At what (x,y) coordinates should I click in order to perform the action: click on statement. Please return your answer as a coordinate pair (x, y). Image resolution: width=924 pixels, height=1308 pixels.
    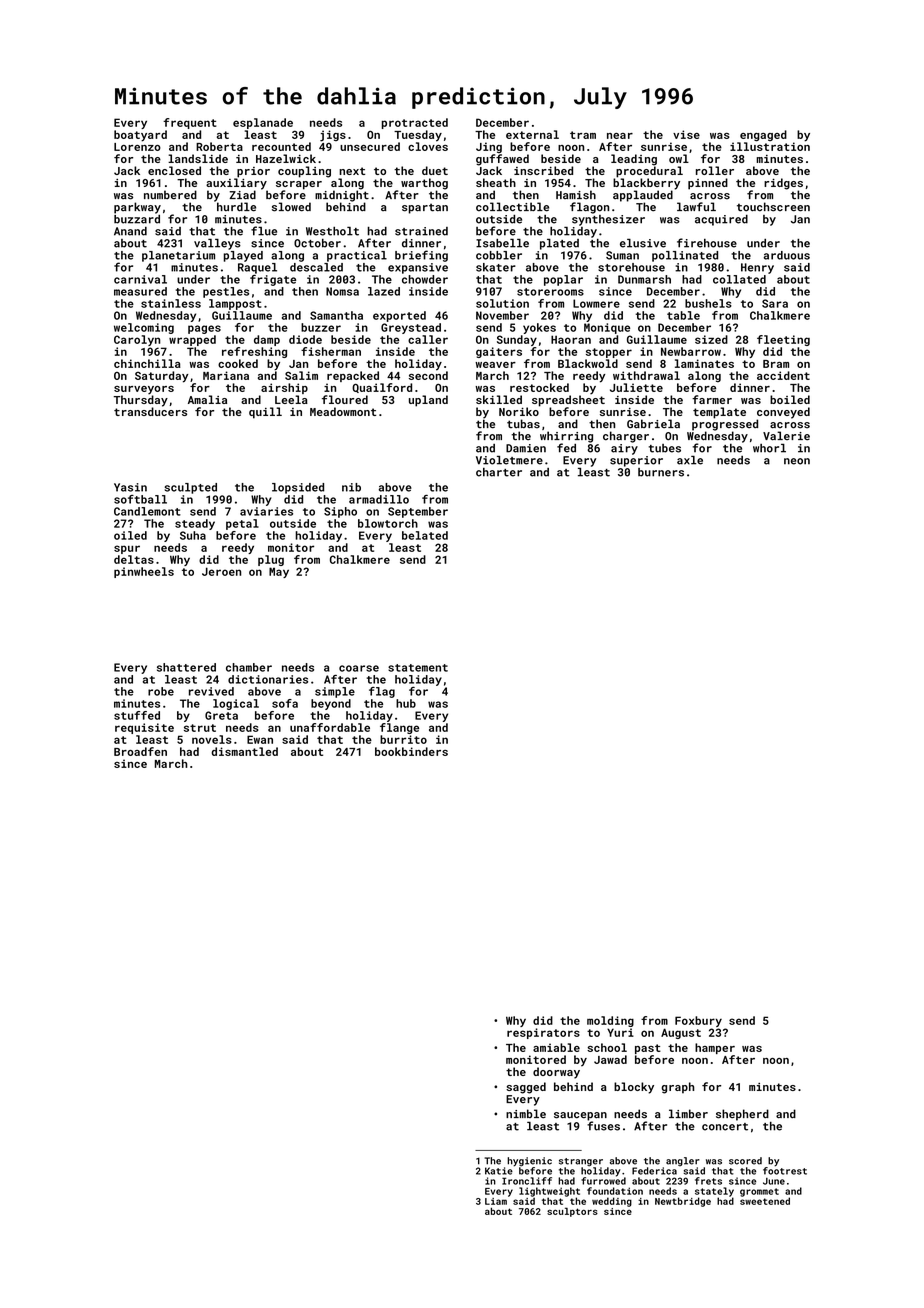
    Looking at the image, I should click on (418, 668).
